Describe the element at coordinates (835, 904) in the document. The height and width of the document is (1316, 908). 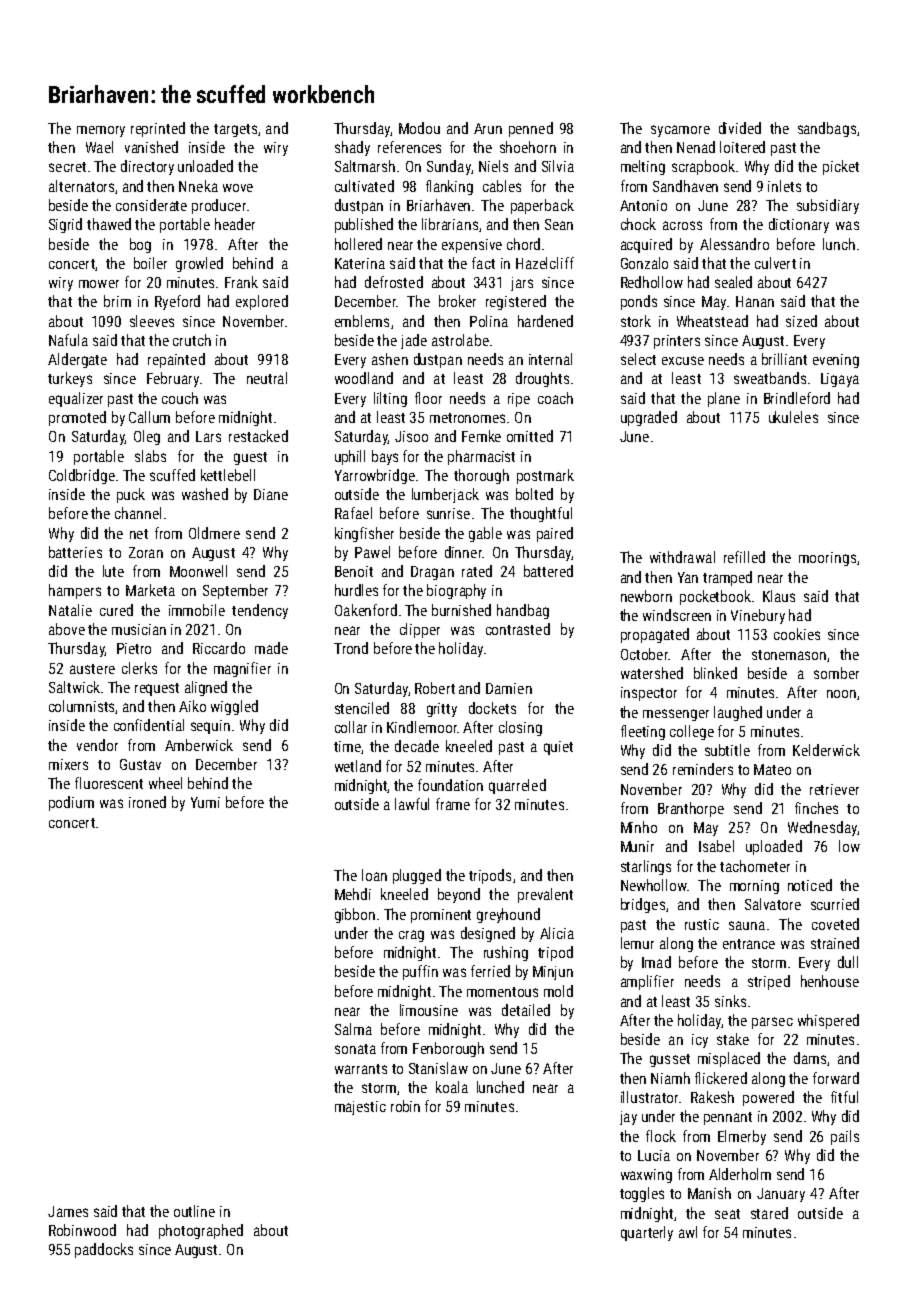
I see `scurried` at that location.
